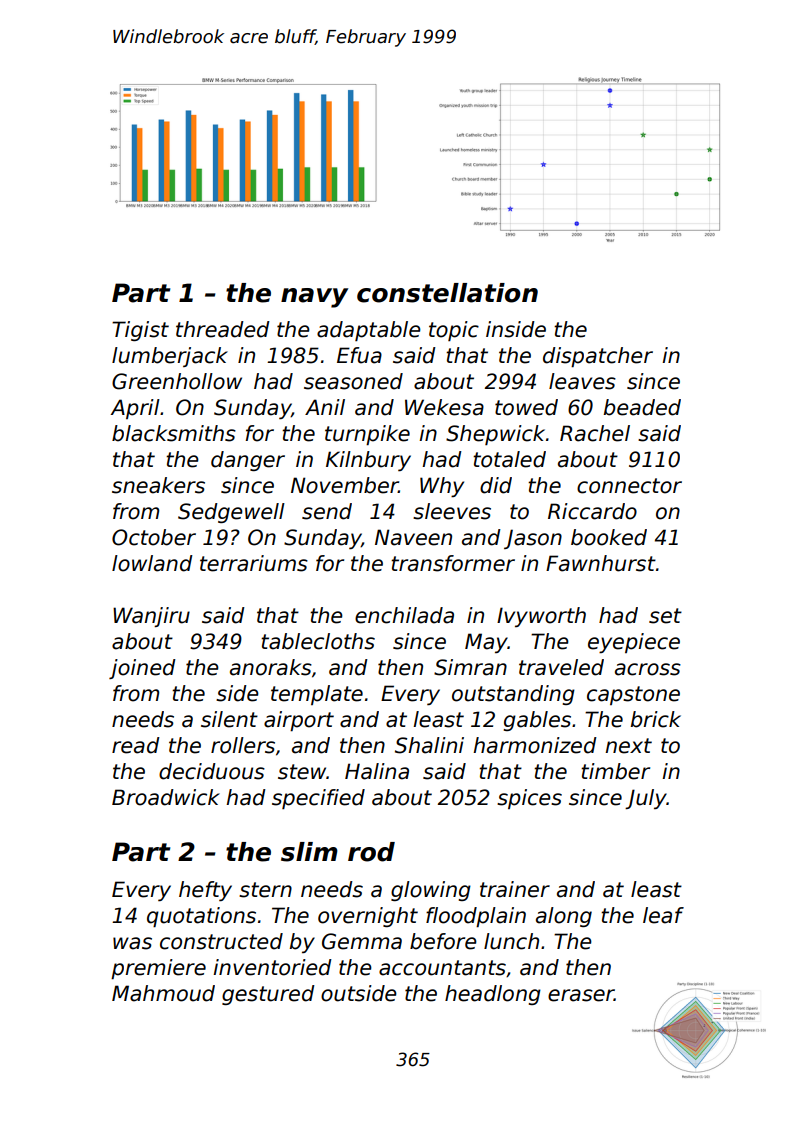  I want to click on enchilada, so click(404, 615).
